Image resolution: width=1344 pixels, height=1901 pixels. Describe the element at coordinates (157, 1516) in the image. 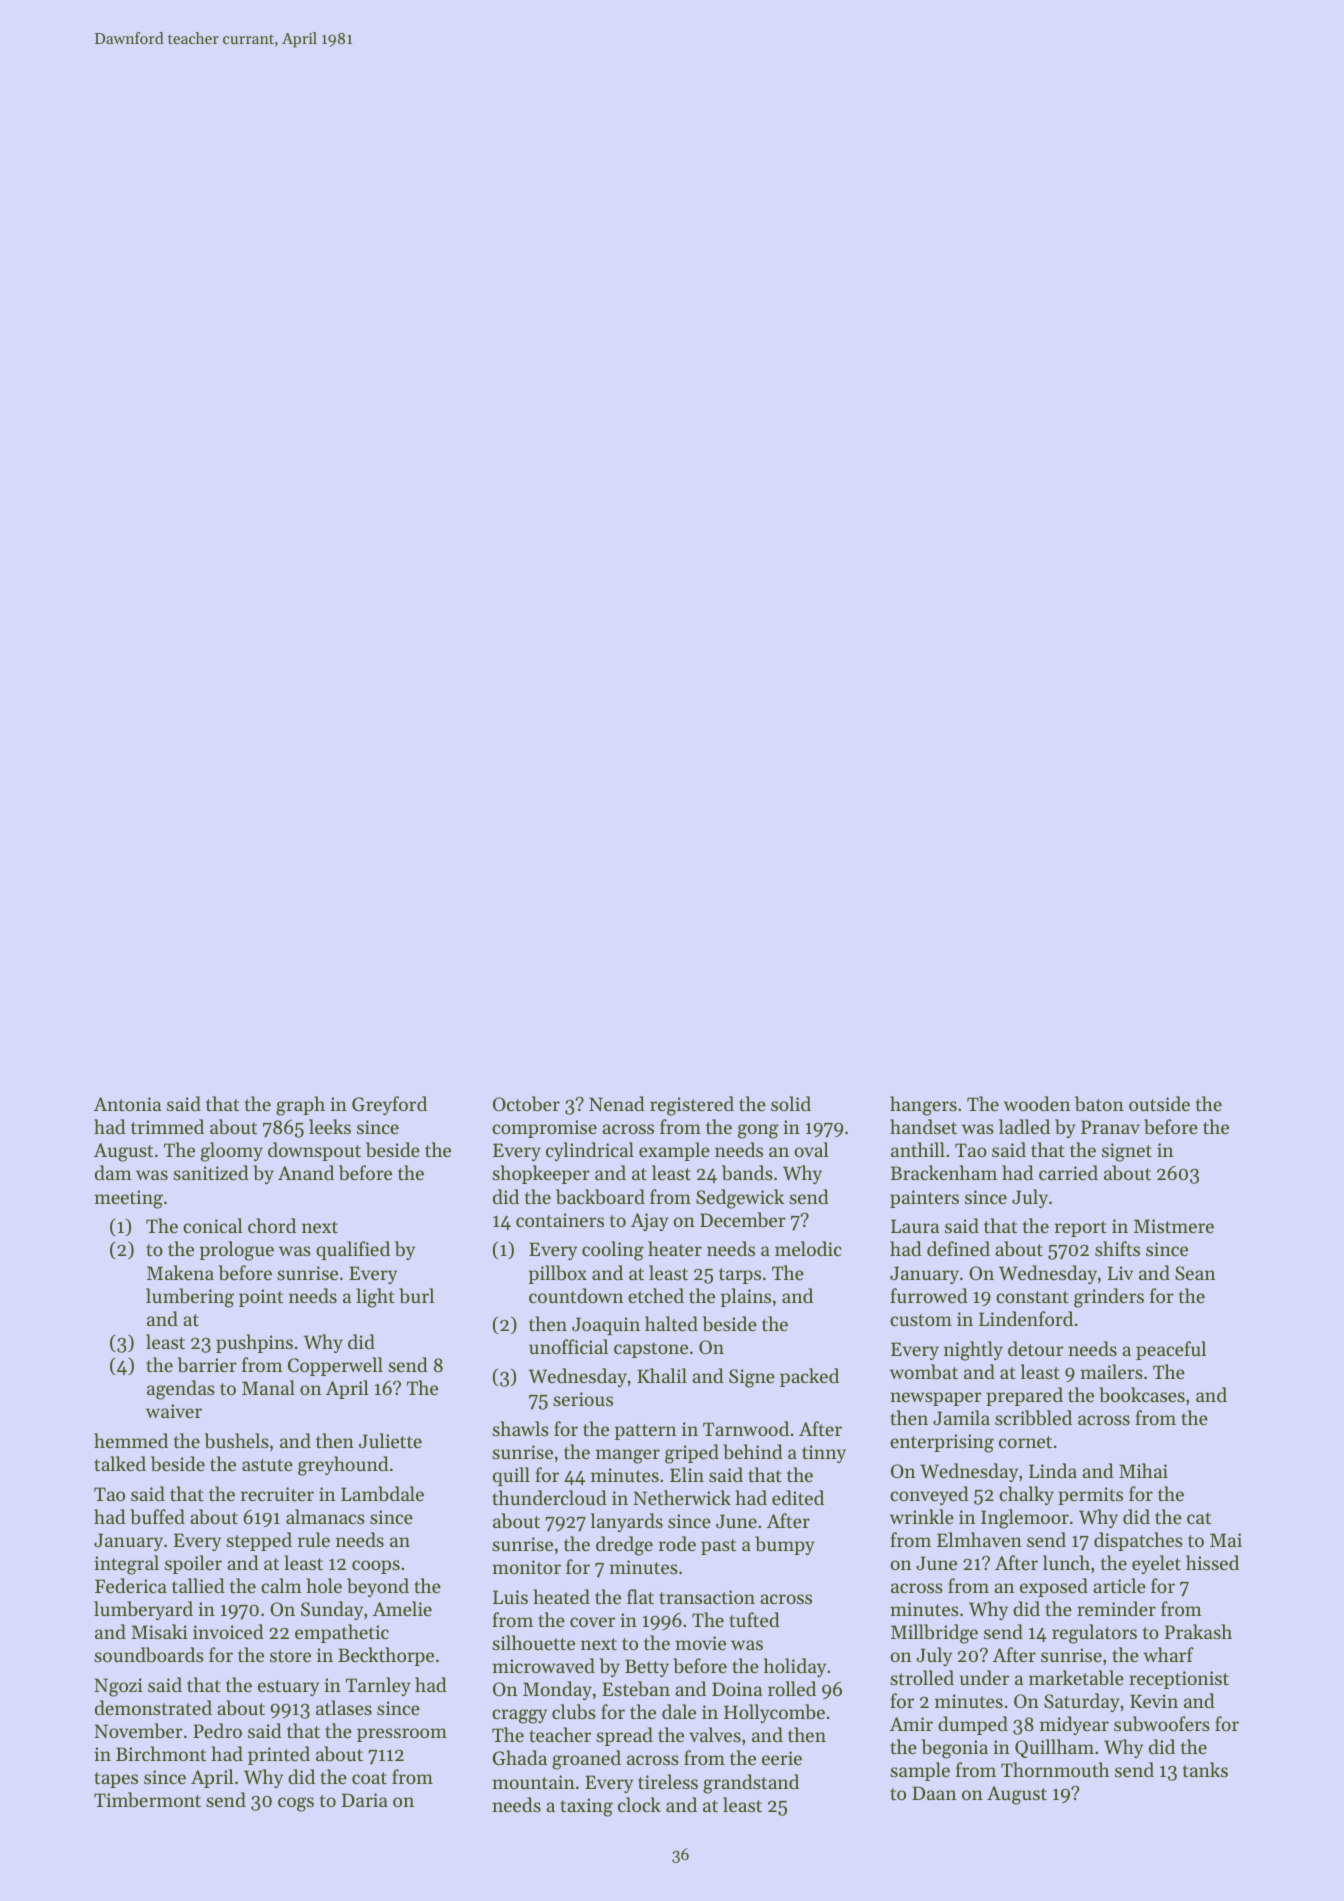

I see `buffed` at that location.
